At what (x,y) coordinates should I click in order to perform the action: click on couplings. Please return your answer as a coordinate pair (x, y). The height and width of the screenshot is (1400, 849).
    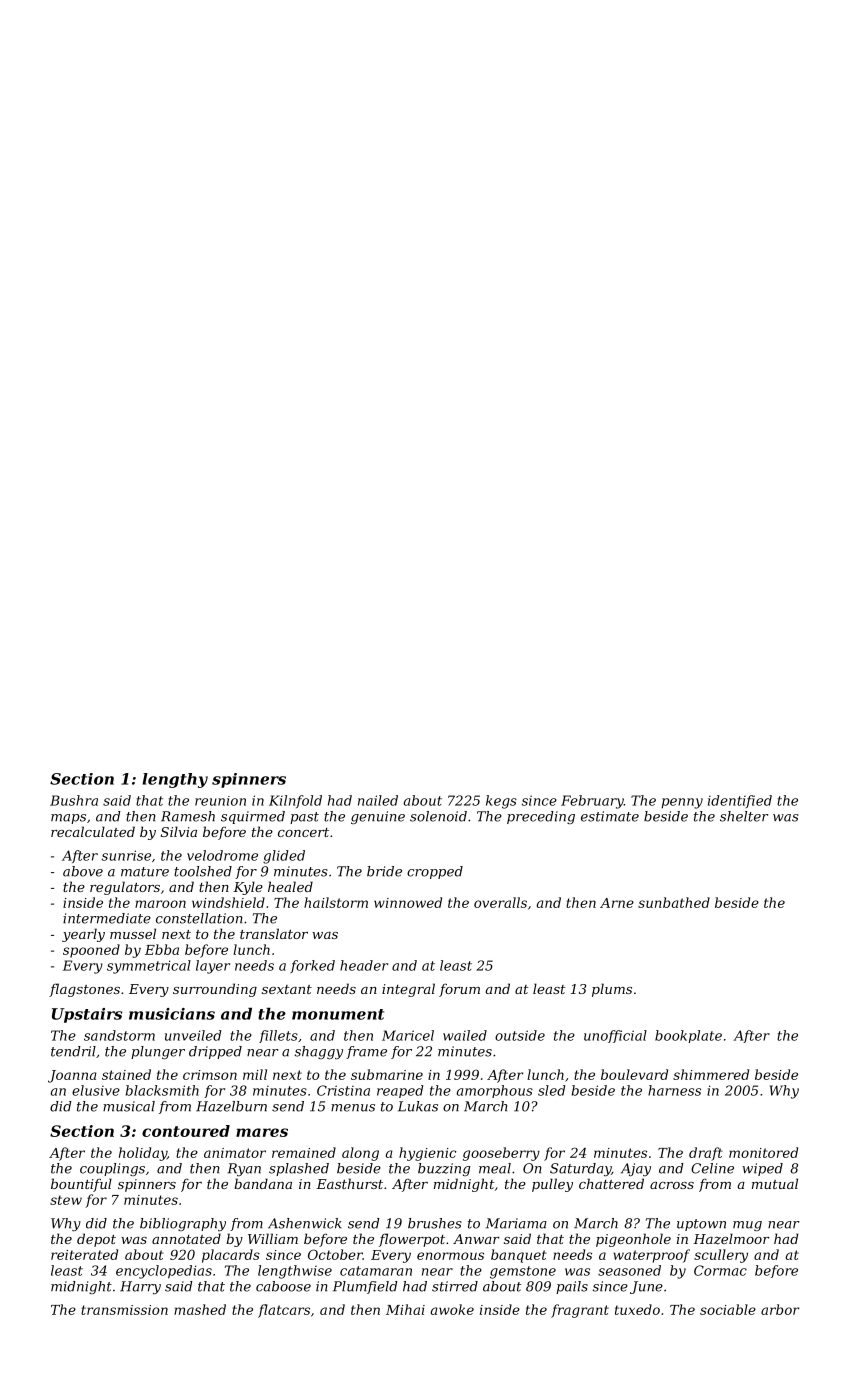
    Looking at the image, I should click on (112, 1169).
